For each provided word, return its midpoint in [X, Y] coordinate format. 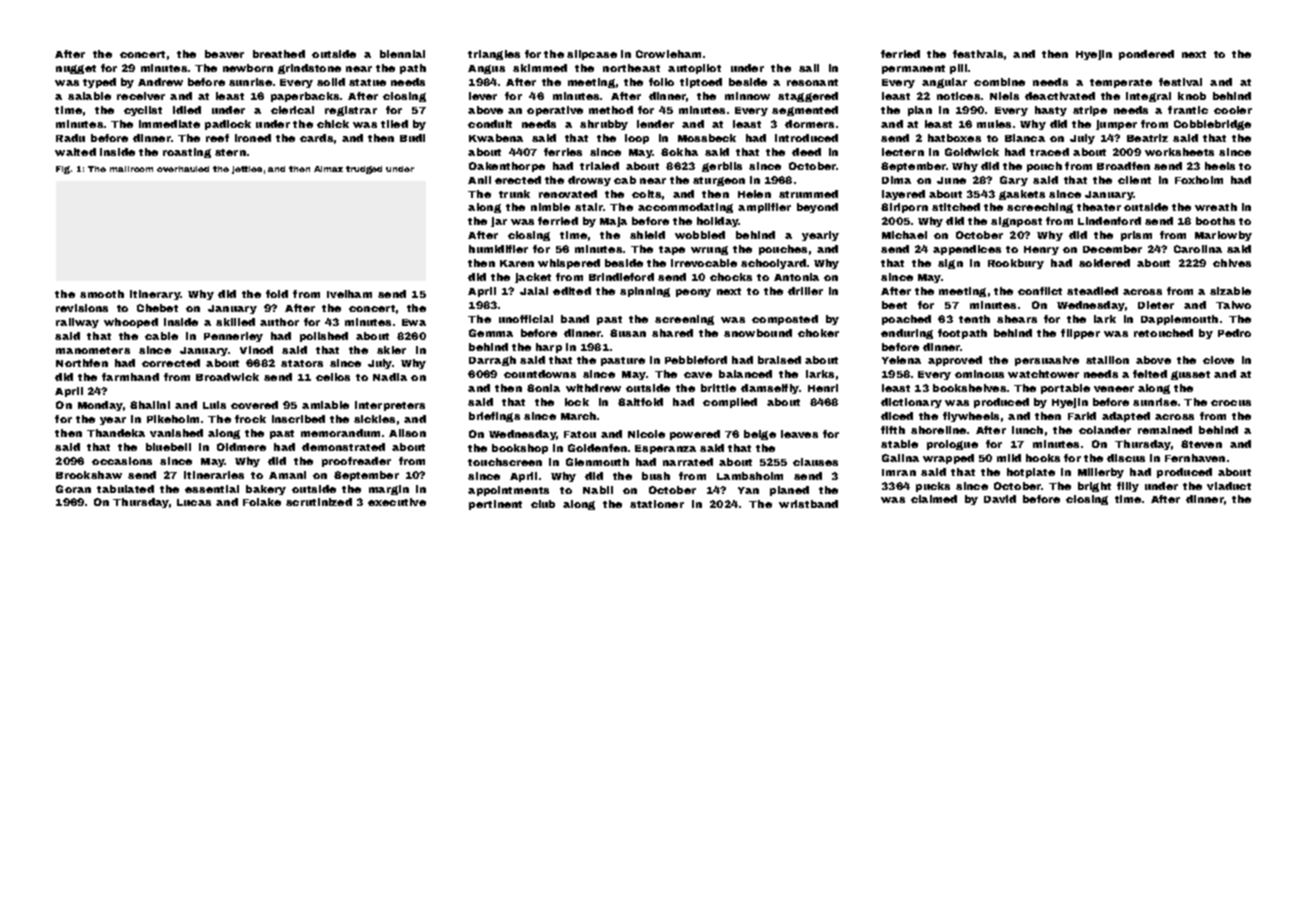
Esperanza [665, 449]
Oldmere [241, 447]
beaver [224, 54]
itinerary [155, 295]
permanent [913, 69]
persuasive [1047, 361]
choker [818, 333]
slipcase [592, 55]
